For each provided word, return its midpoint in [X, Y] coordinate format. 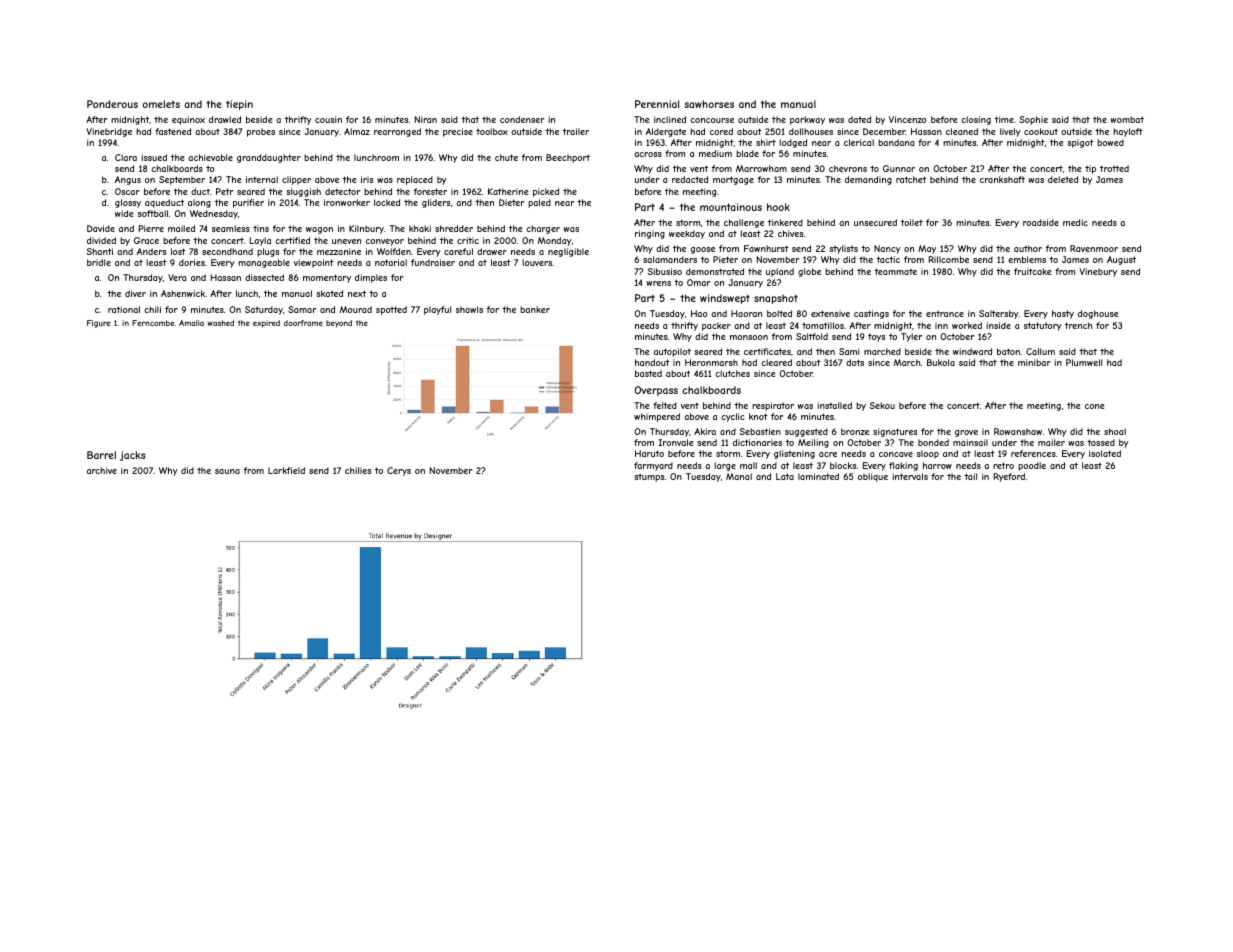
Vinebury [1098, 272]
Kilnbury [366, 229]
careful [458, 251]
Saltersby [999, 314]
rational [124, 309]
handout [652, 362]
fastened [173, 131]
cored [721, 131]
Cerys [399, 471]
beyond [339, 324]
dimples [371, 278]
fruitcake [1033, 271]
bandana [896, 142]
